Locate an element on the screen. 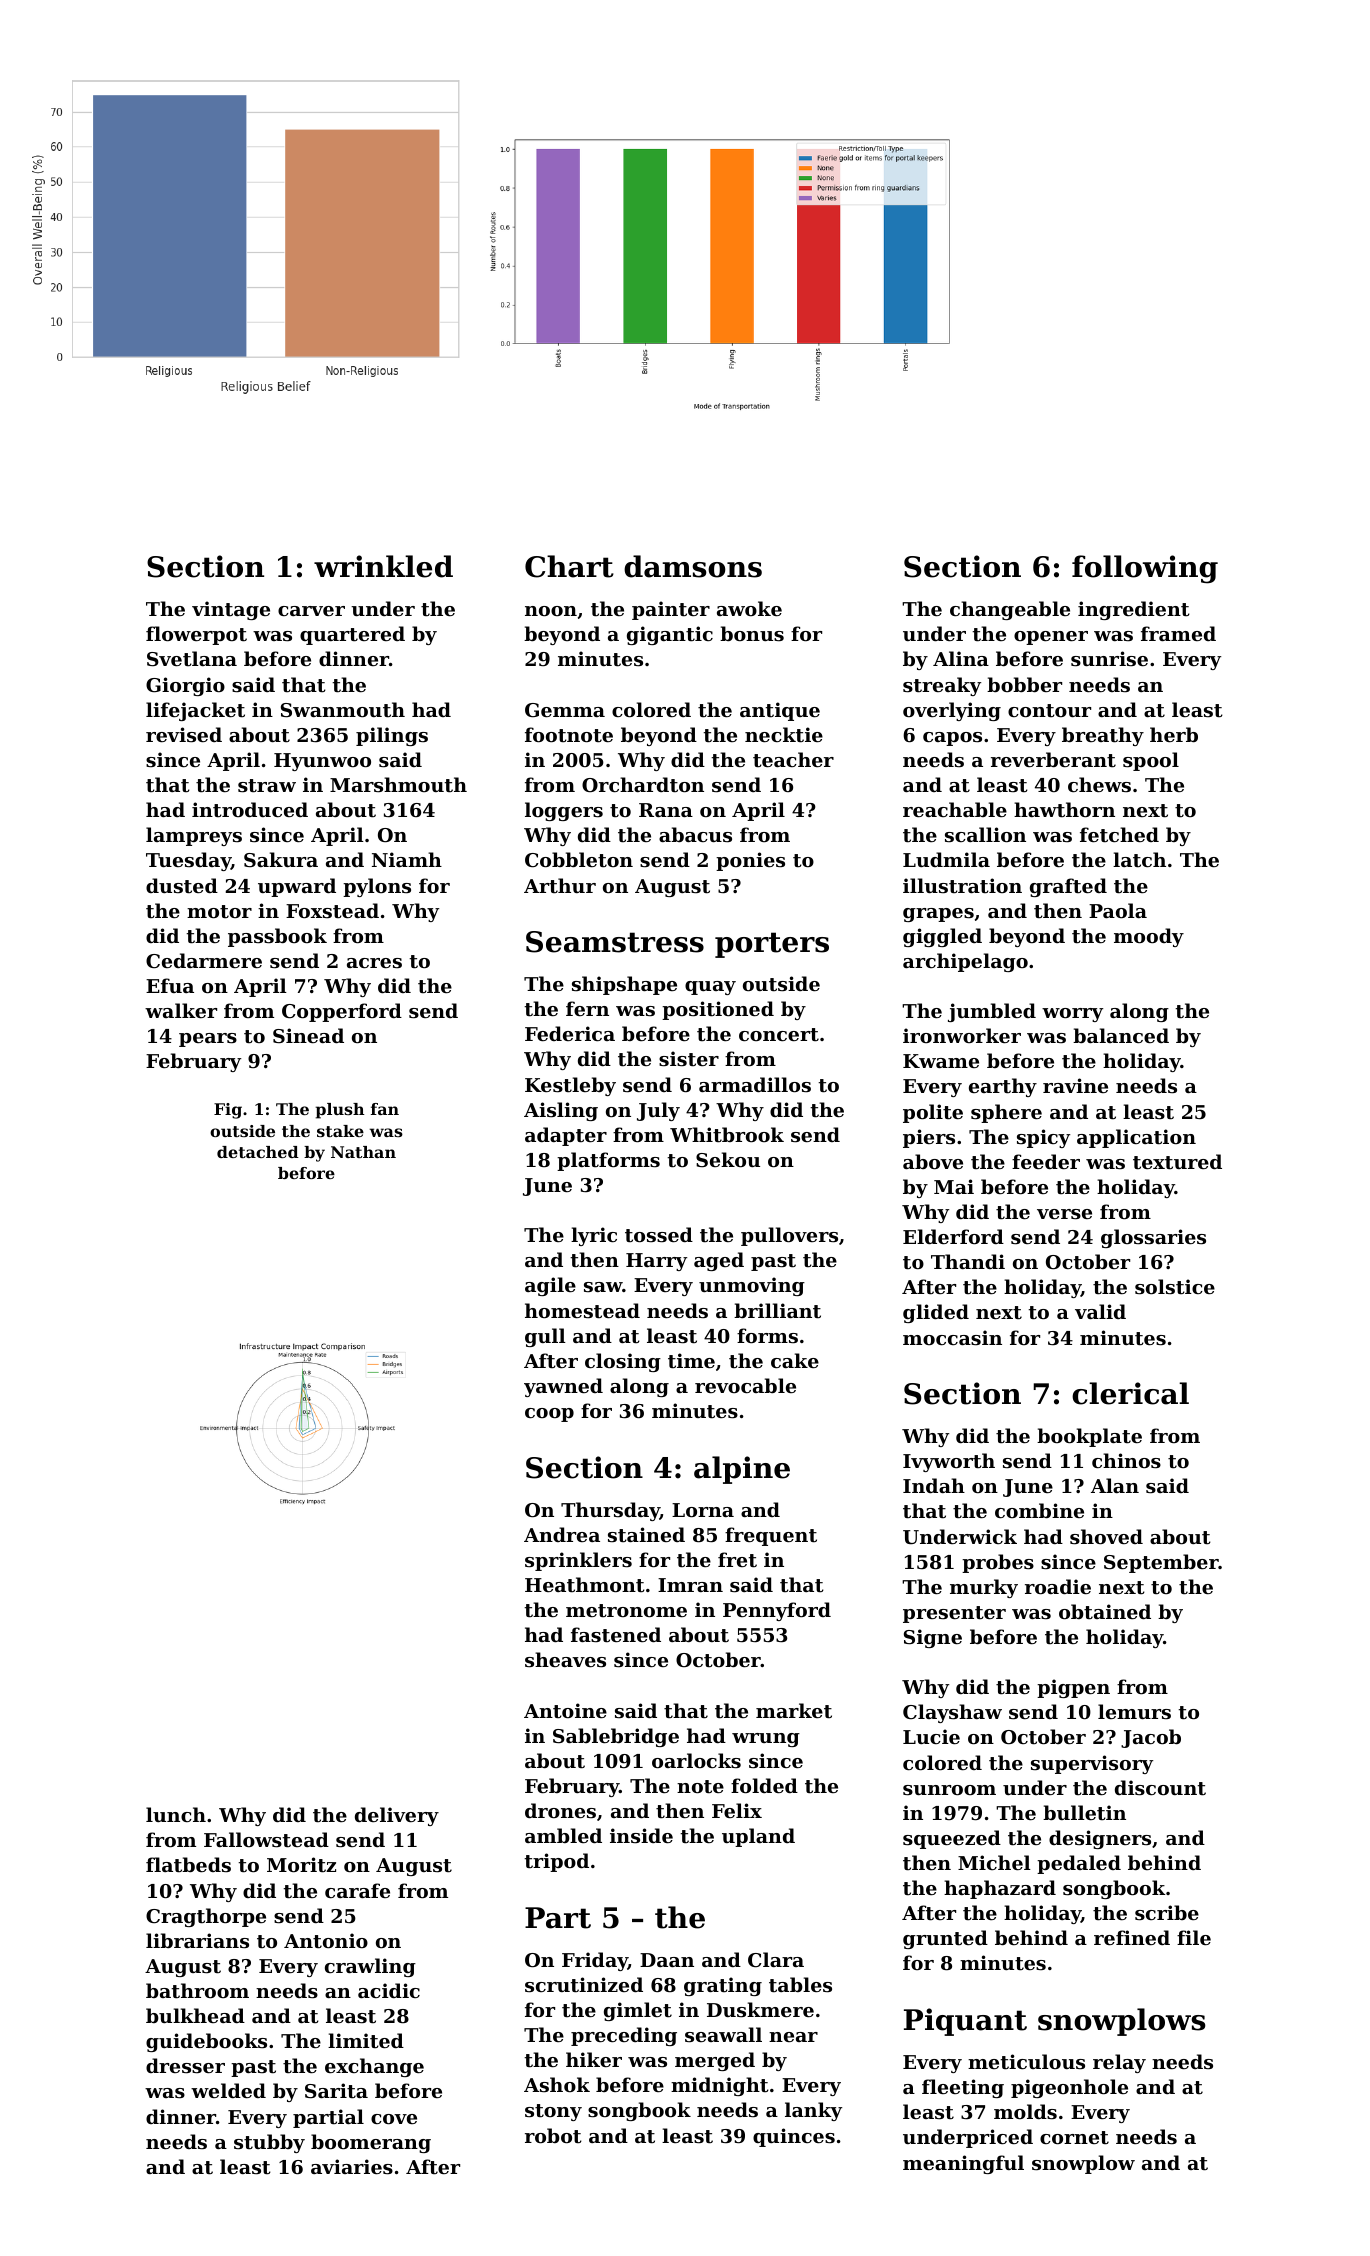 The width and height of the screenshot is (1370, 2256). awoke is located at coordinates (749, 608).
